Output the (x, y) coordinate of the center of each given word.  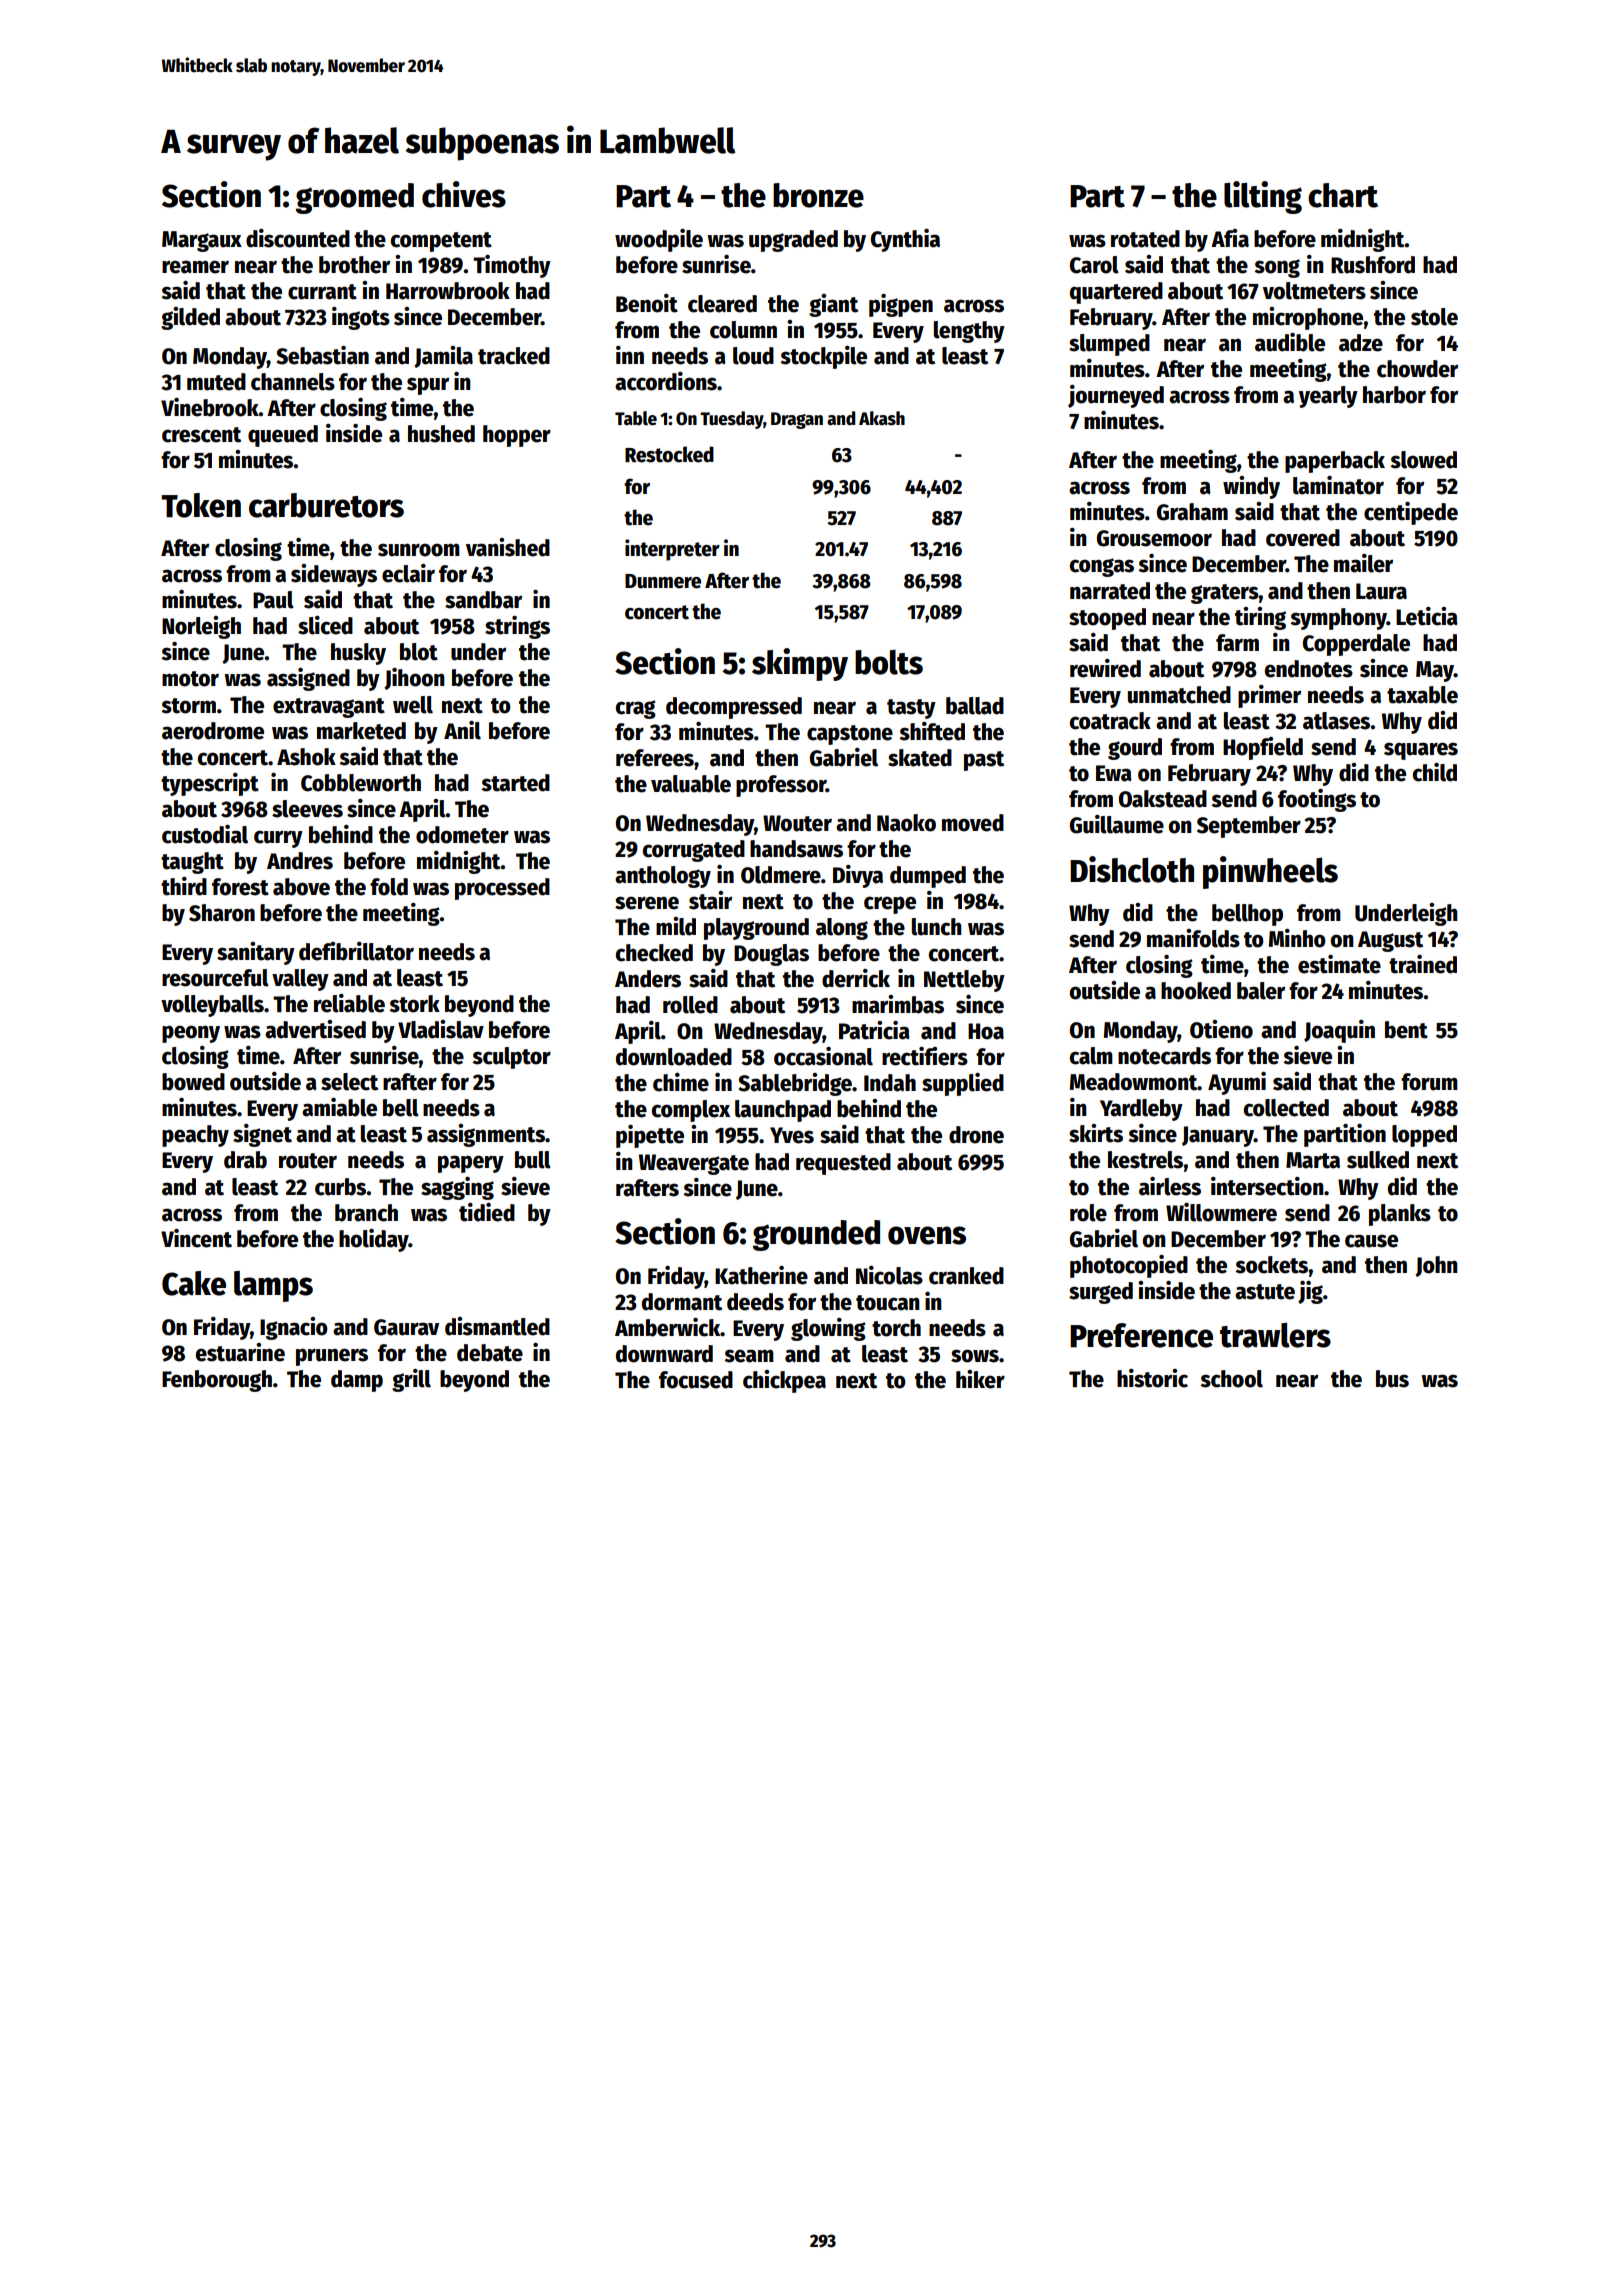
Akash (882, 418)
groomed (355, 198)
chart (1343, 195)
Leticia (1427, 616)
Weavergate (694, 1164)
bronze (818, 195)
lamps (273, 1286)
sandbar (483, 600)
